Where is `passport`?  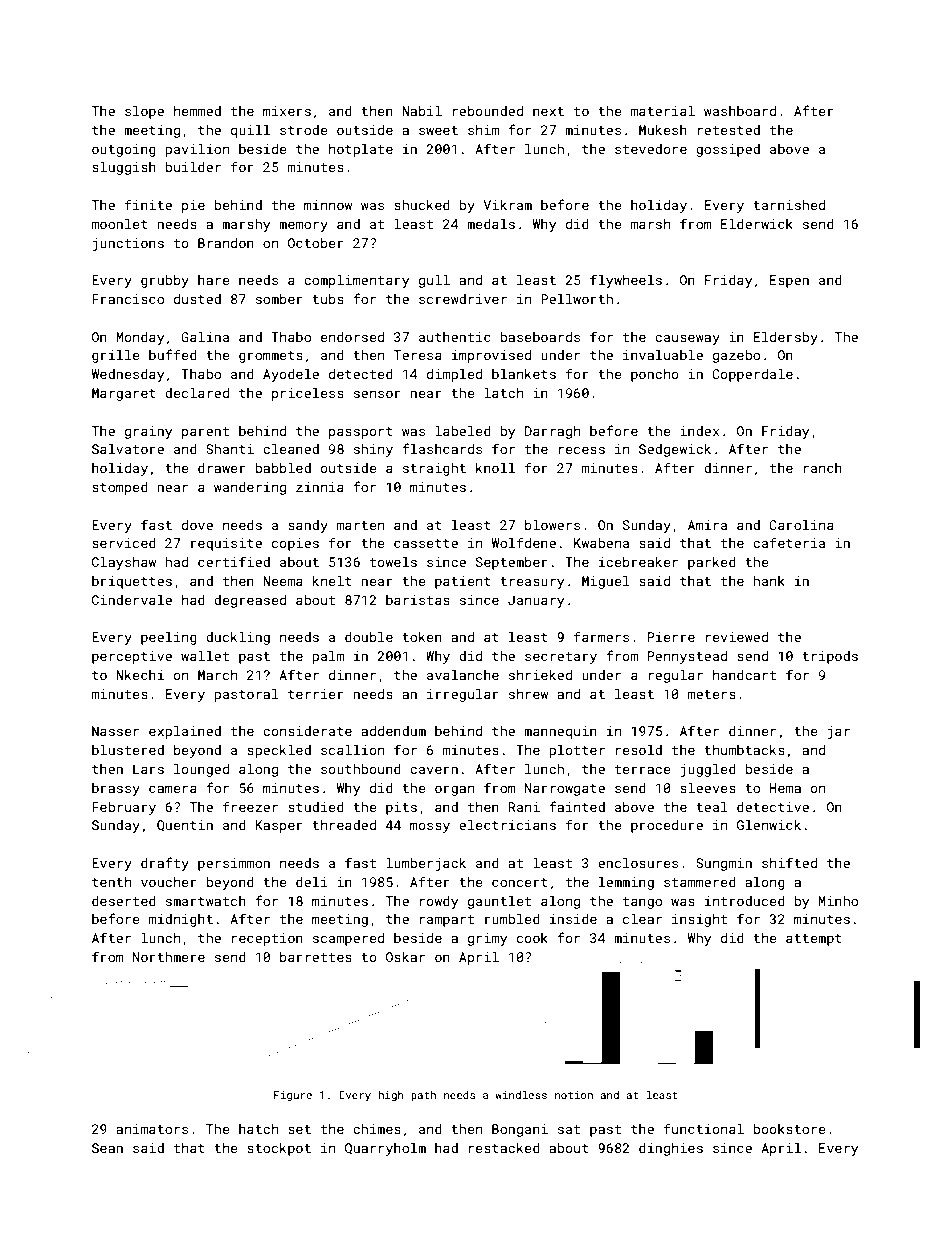
passport is located at coordinates (361, 433).
